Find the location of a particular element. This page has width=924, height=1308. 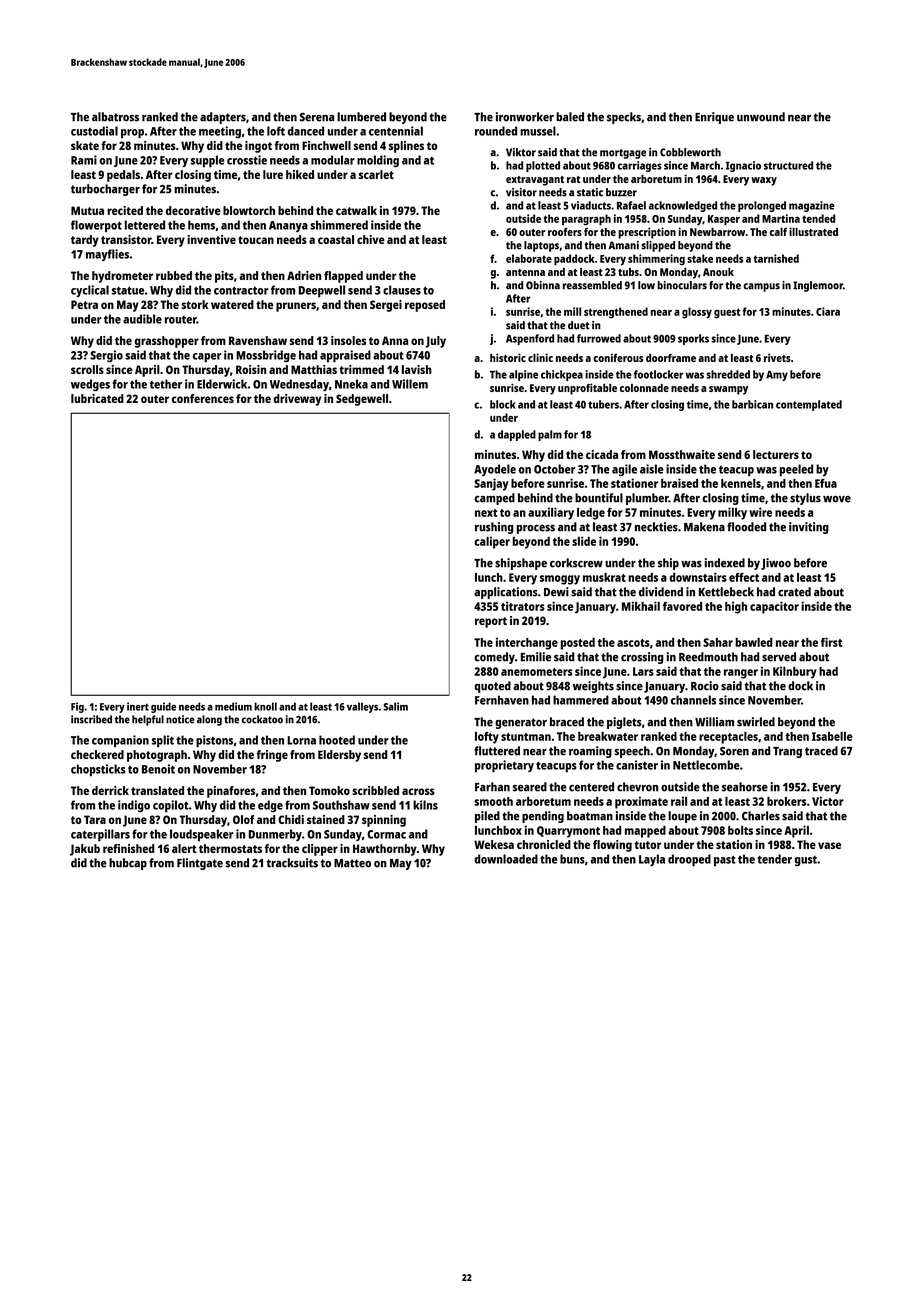

catwalk is located at coordinates (356, 210).
